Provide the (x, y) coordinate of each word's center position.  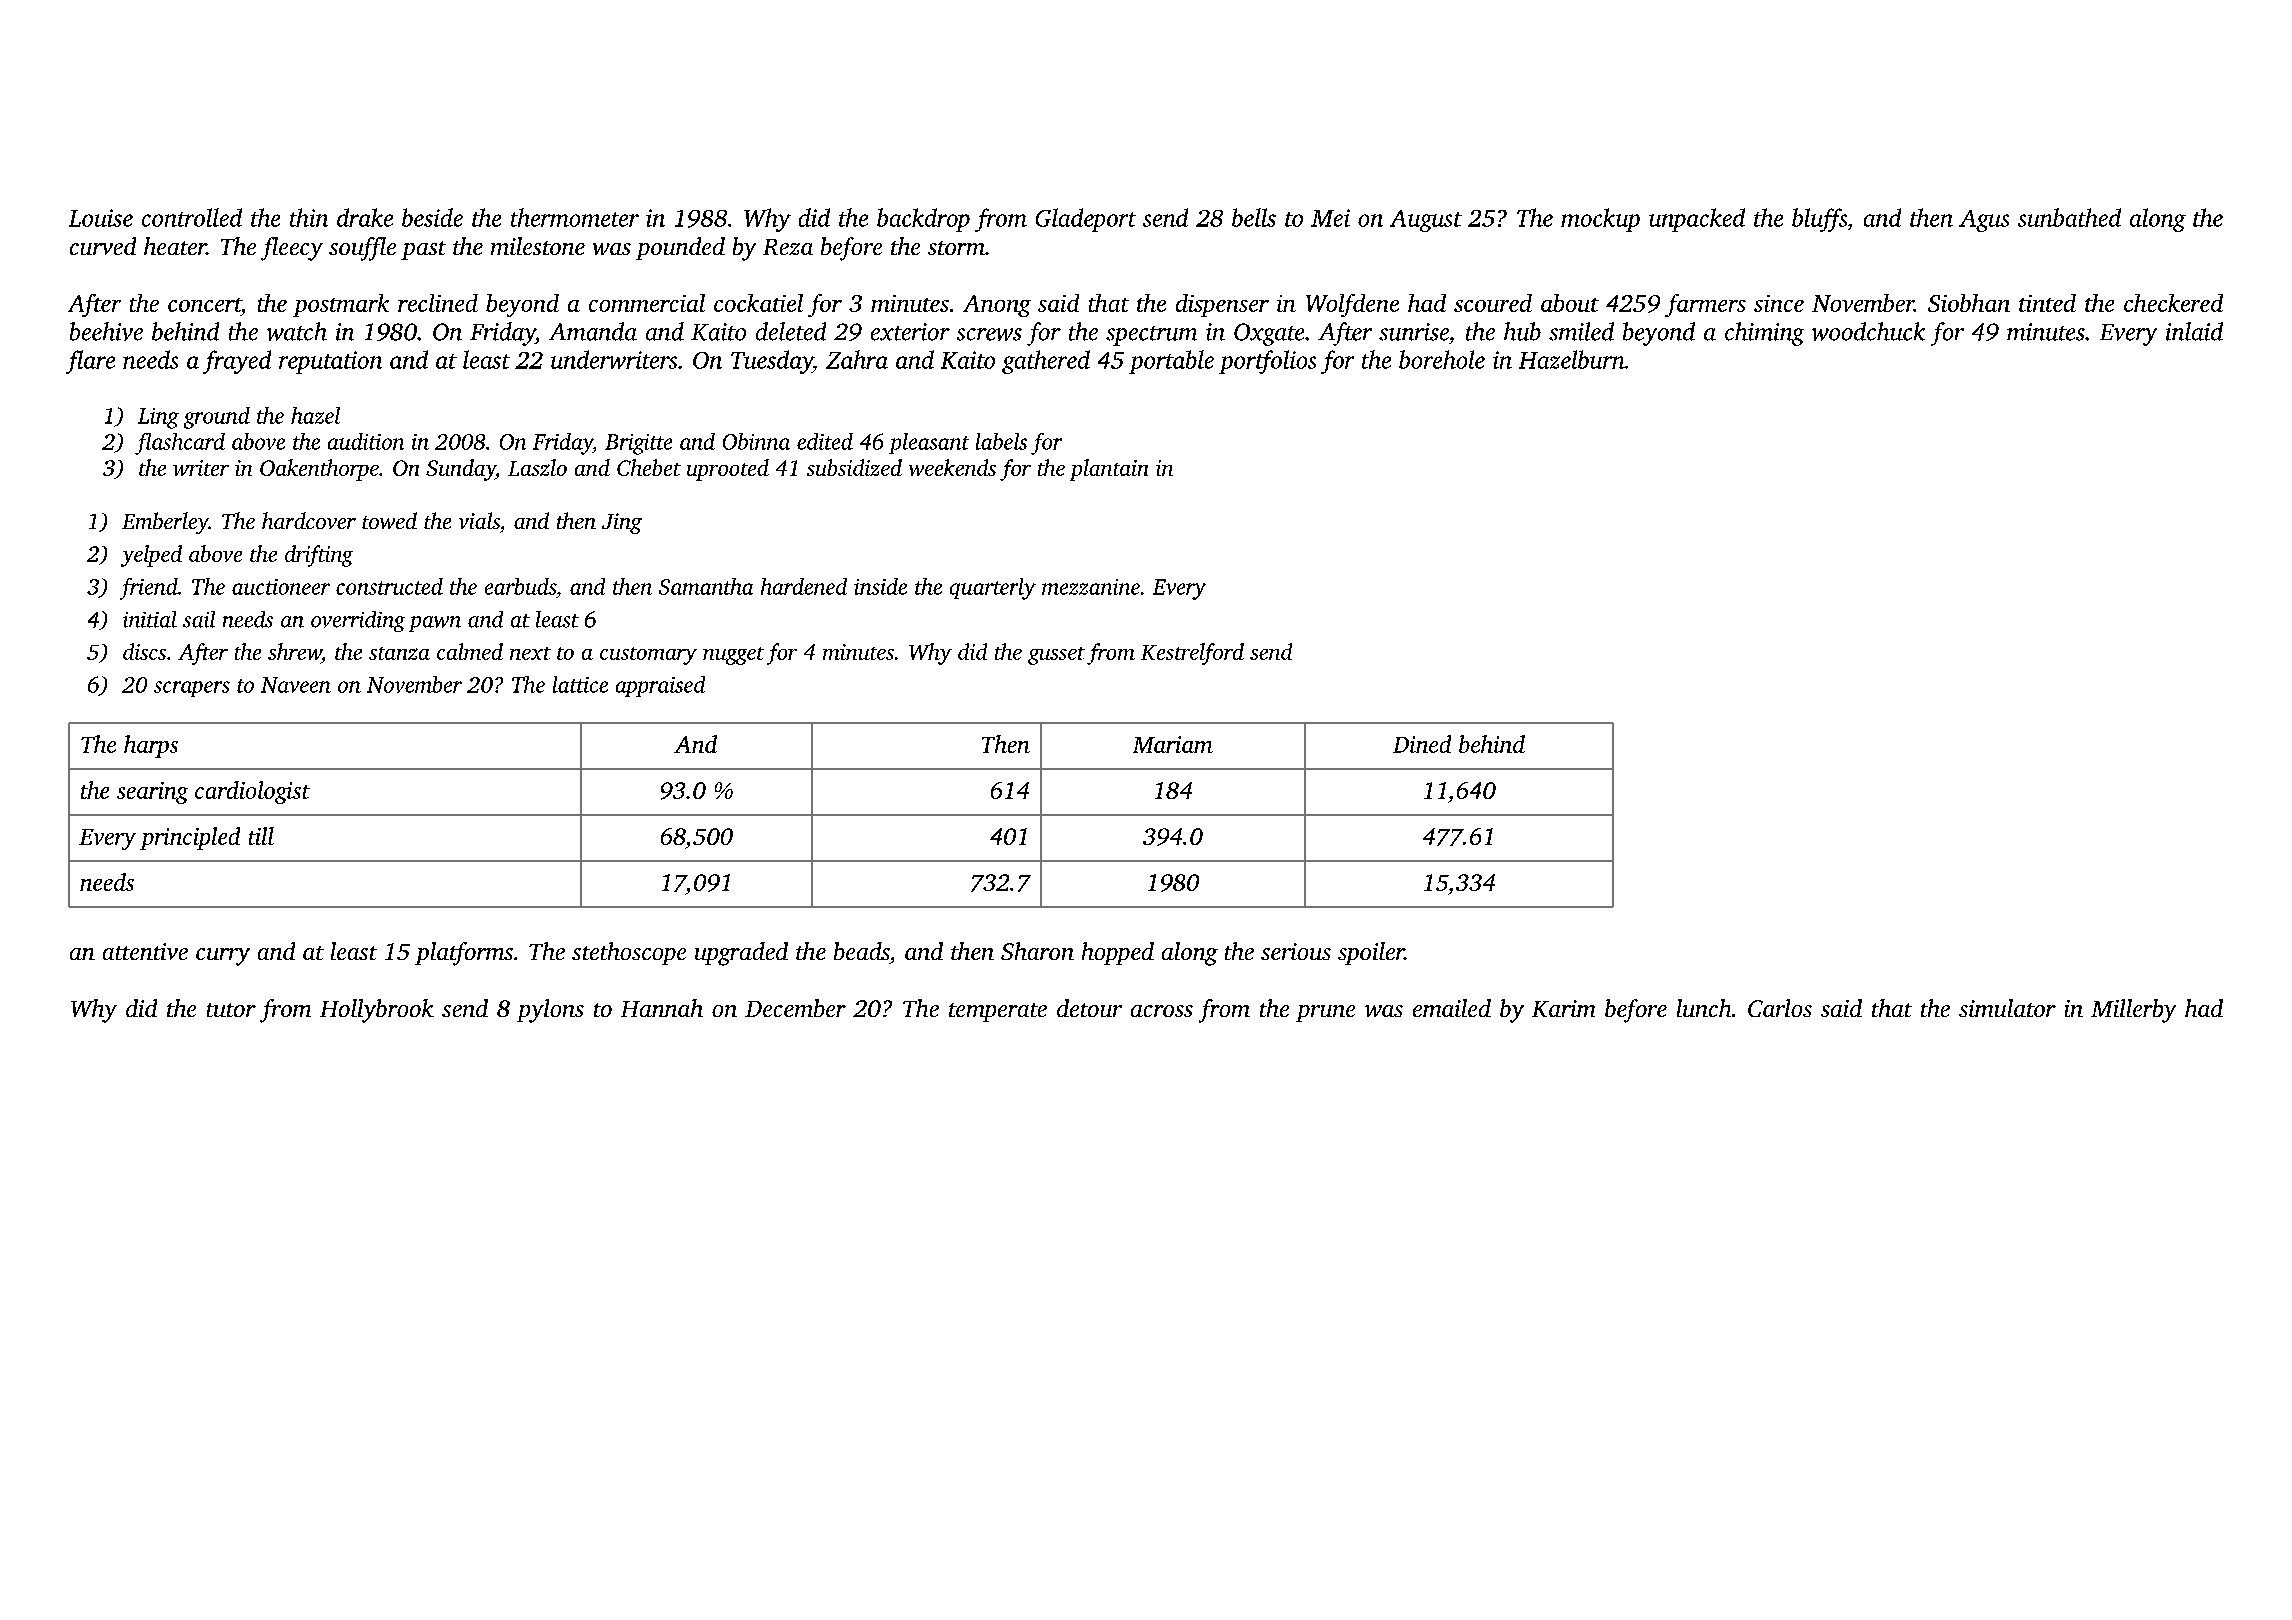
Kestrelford (1192, 654)
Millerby (2133, 1011)
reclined (438, 303)
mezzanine (1091, 587)
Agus (1984, 221)
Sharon (1037, 951)
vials (479, 520)
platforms (464, 954)
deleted (791, 331)
